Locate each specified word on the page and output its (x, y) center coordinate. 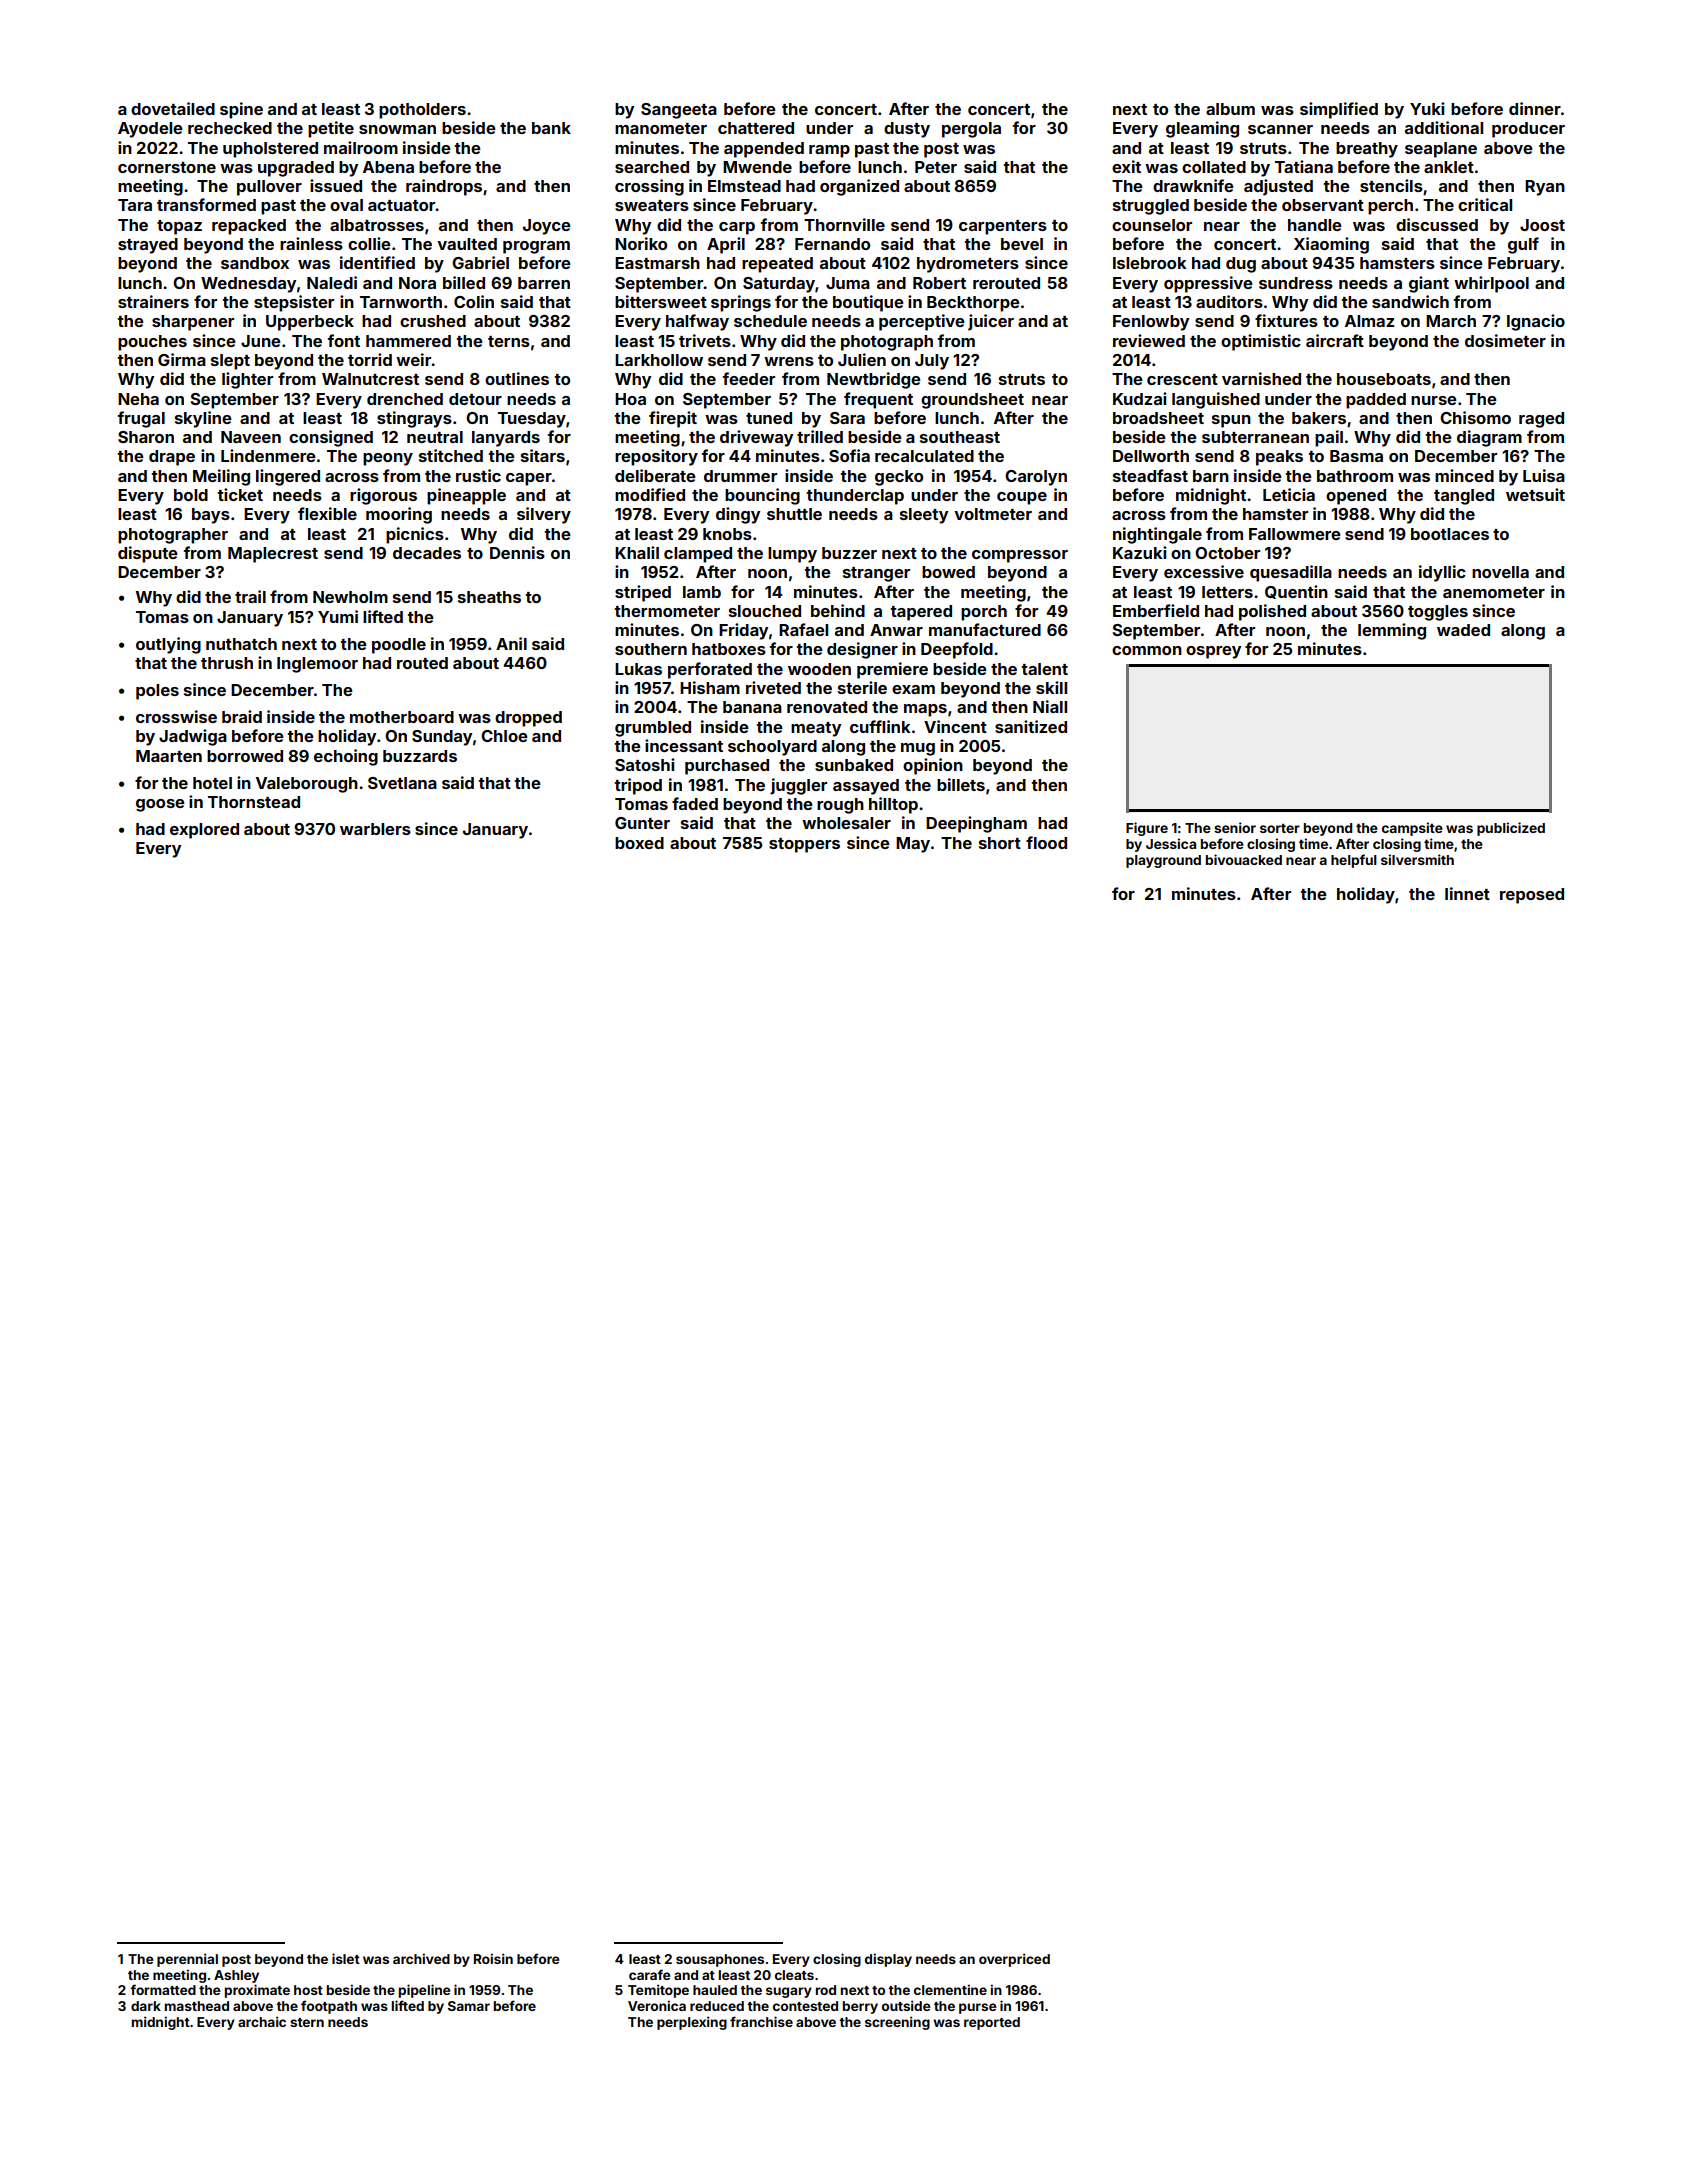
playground (1163, 861)
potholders (422, 111)
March (1451, 321)
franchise (761, 2021)
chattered (756, 128)
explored (204, 831)
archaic (262, 2021)
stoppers (804, 845)
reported (992, 2023)
